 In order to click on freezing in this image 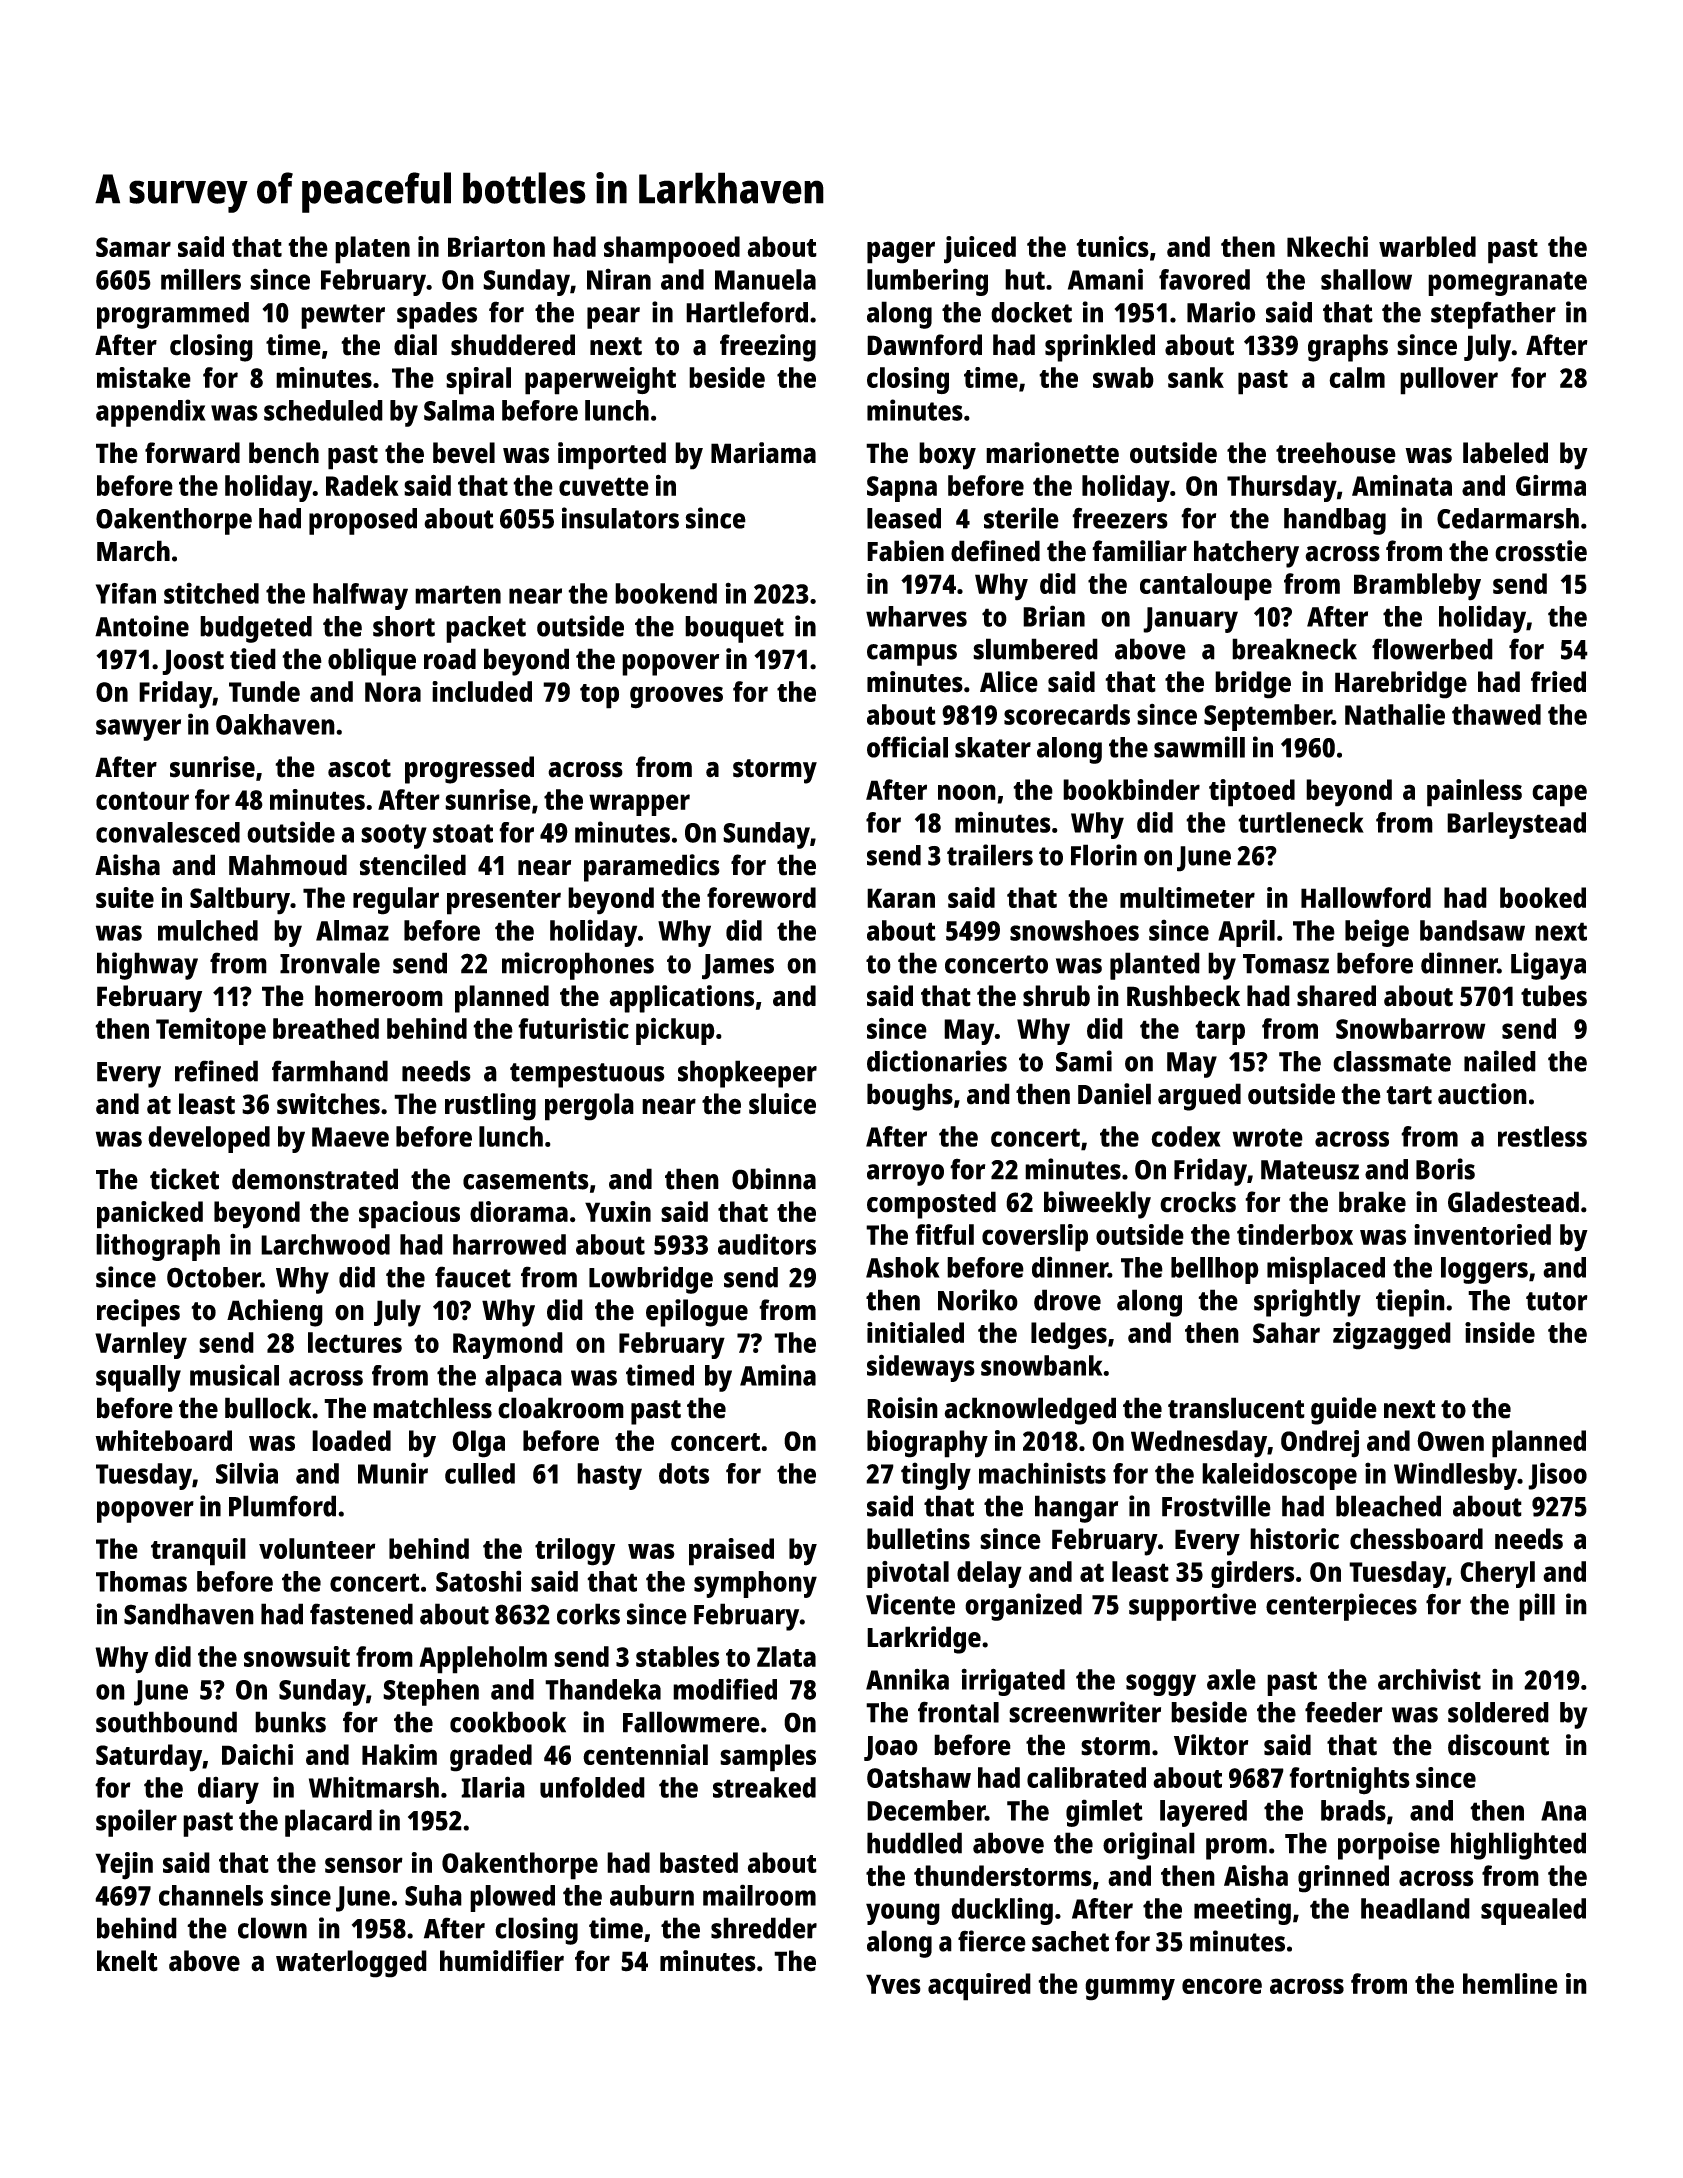, I will do `click(768, 348)`.
